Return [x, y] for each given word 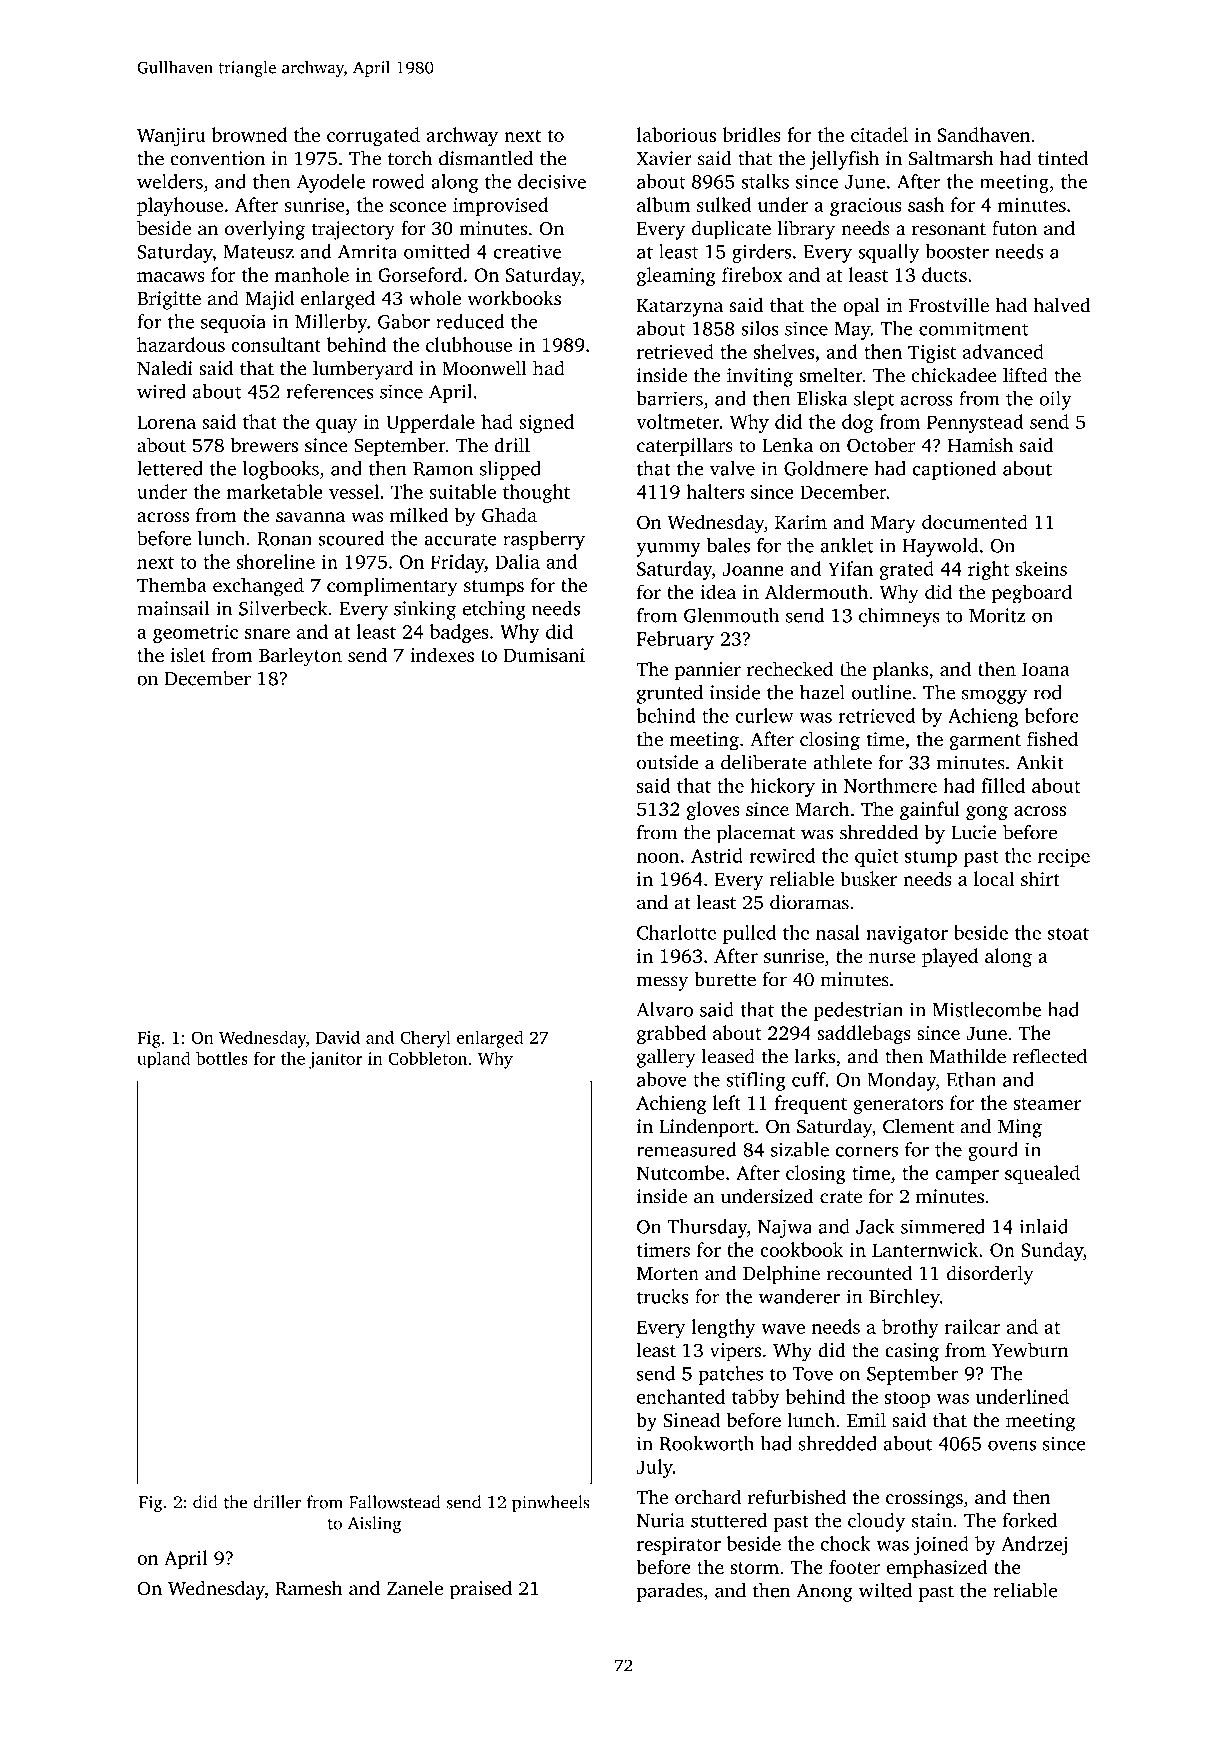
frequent [811, 1104]
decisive [552, 181]
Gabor [404, 321]
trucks [663, 1296]
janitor [335, 1060]
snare [267, 634]
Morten [668, 1274]
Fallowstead [394, 1502]
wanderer [799, 1296]
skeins [1041, 568]
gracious [866, 207]
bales [728, 545]
